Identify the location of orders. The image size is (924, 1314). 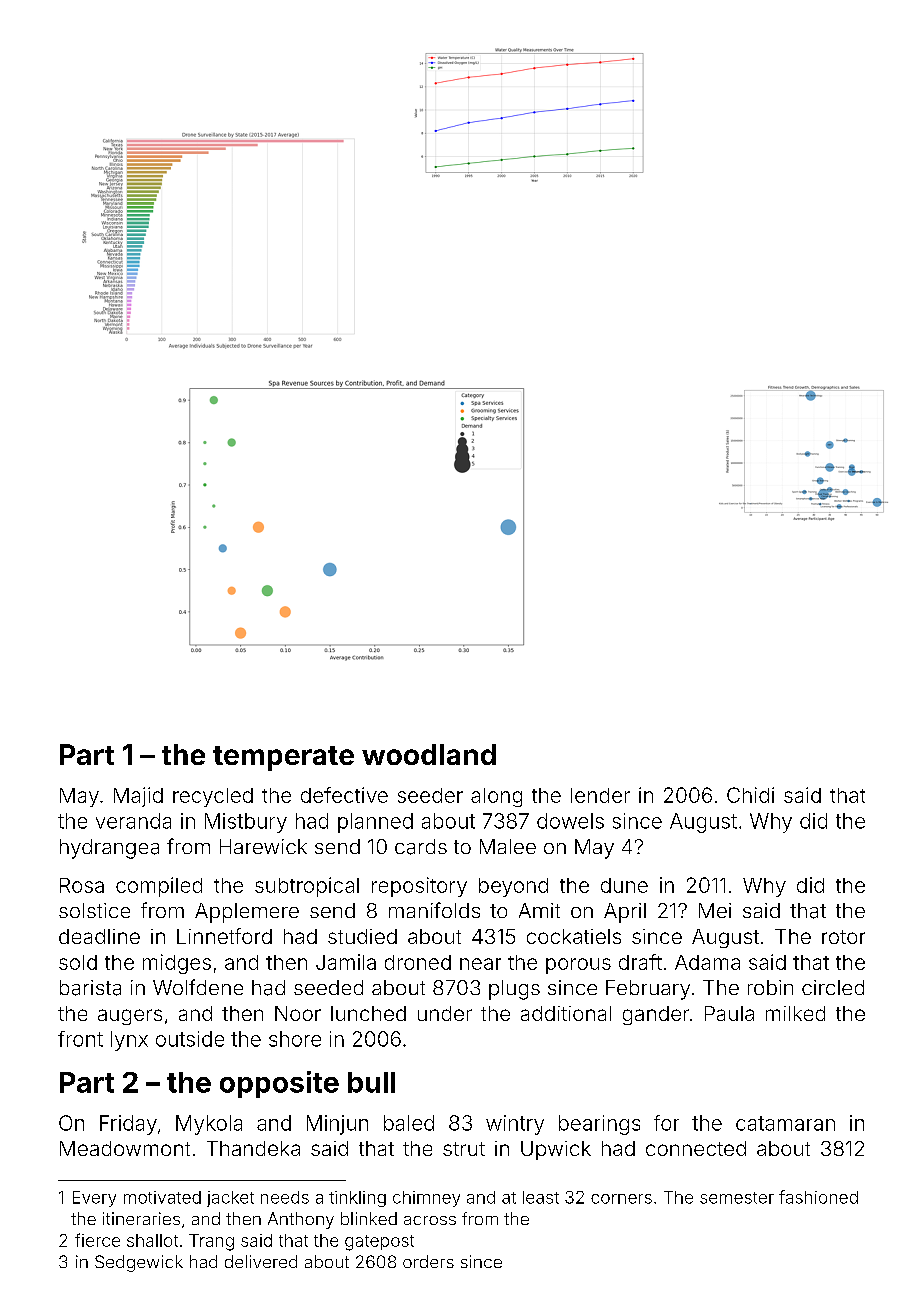
(428, 1261).
